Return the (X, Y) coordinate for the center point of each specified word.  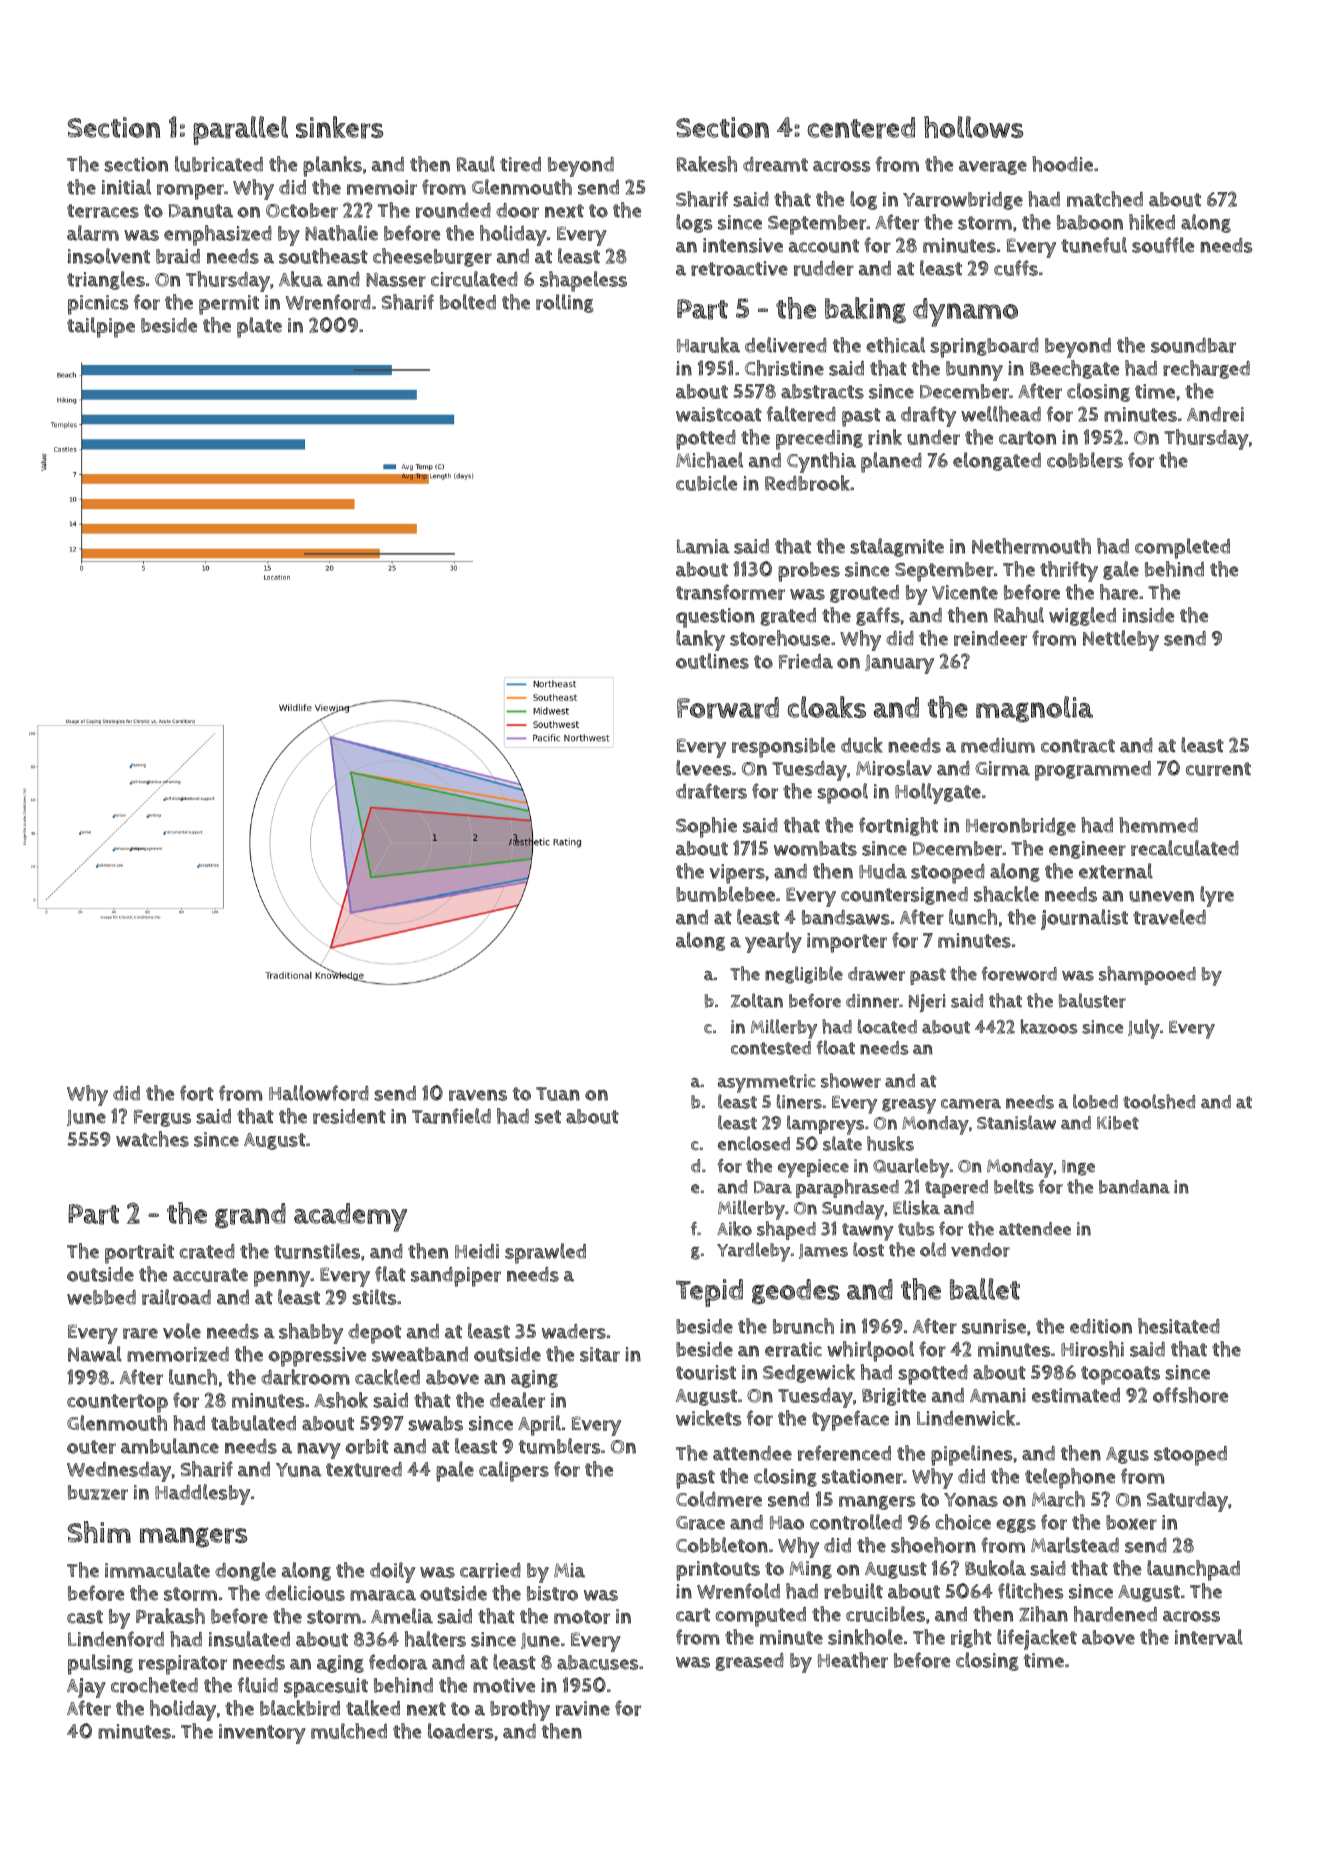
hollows (973, 127)
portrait (139, 1254)
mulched (349, 1731)
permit (229, 305)
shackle (1006, 894)
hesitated (1179, 1326)
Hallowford (319, 1093)
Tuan (558, 1094)
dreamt (775, 164)
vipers (737, 874)
